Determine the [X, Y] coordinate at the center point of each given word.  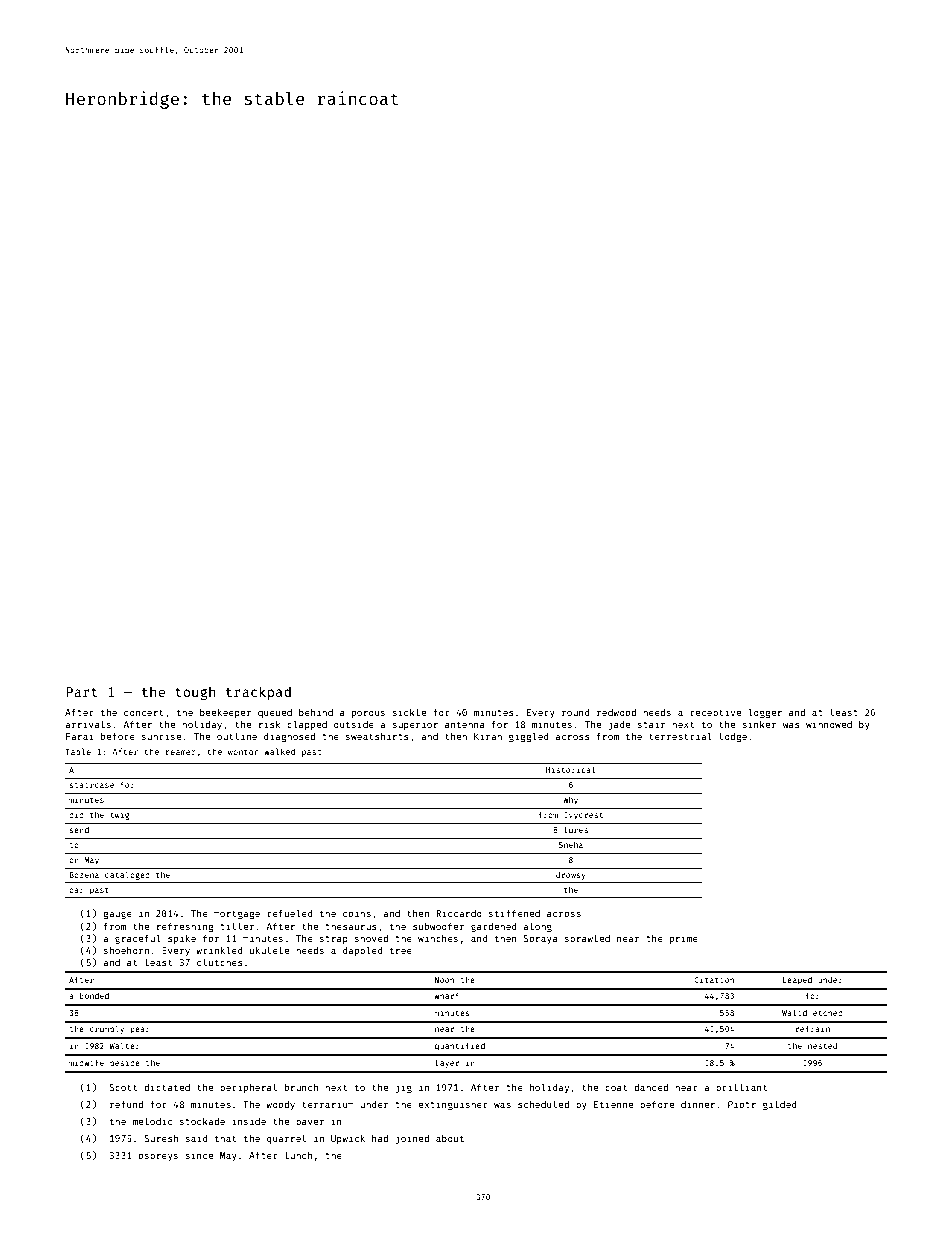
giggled [529, 737]
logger [765, 713]
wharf [446, 995]
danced [651, 1087]
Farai [80, 736]
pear [140, 1030]
